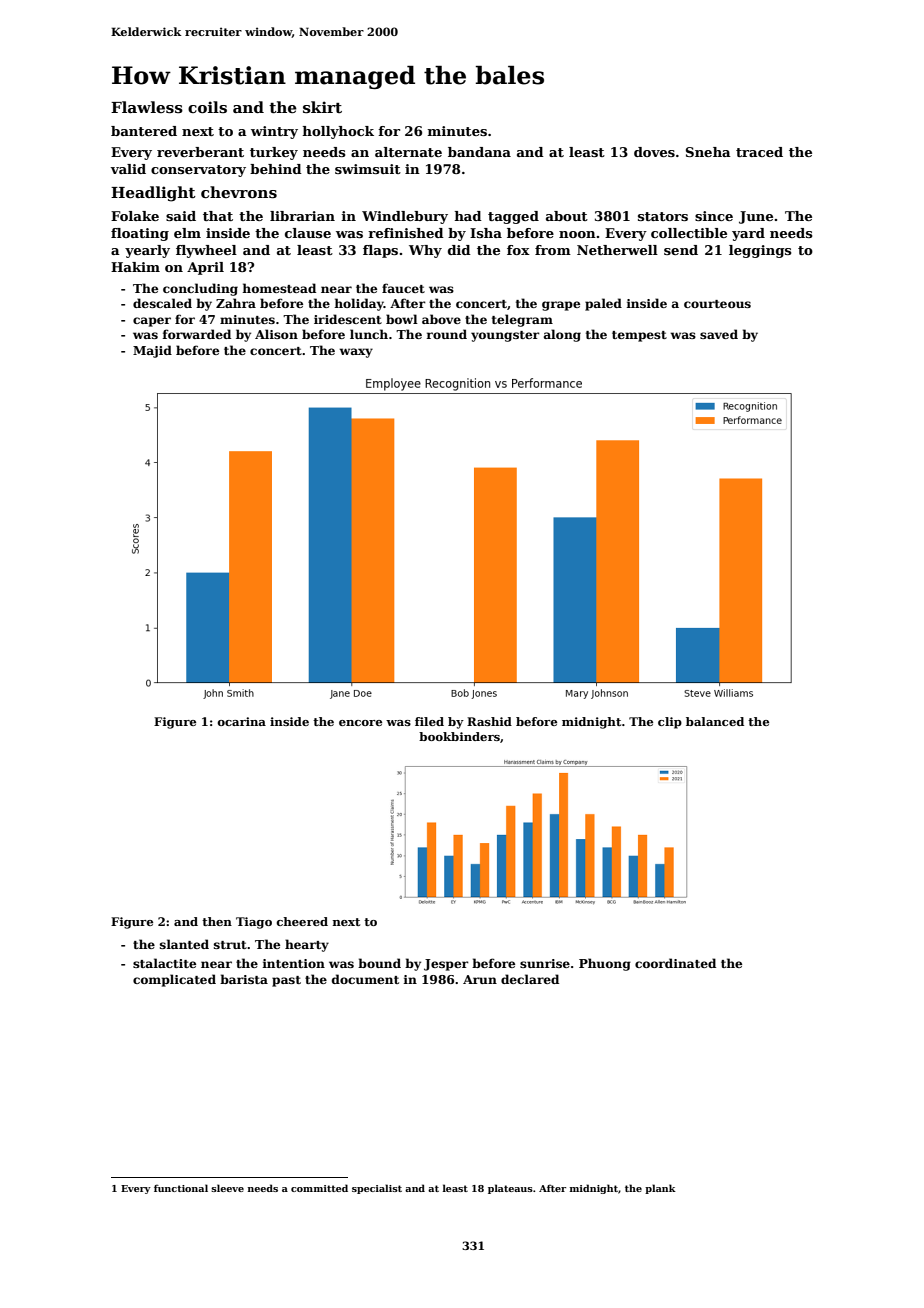  I want to click on balanced, so click(715, 721).
